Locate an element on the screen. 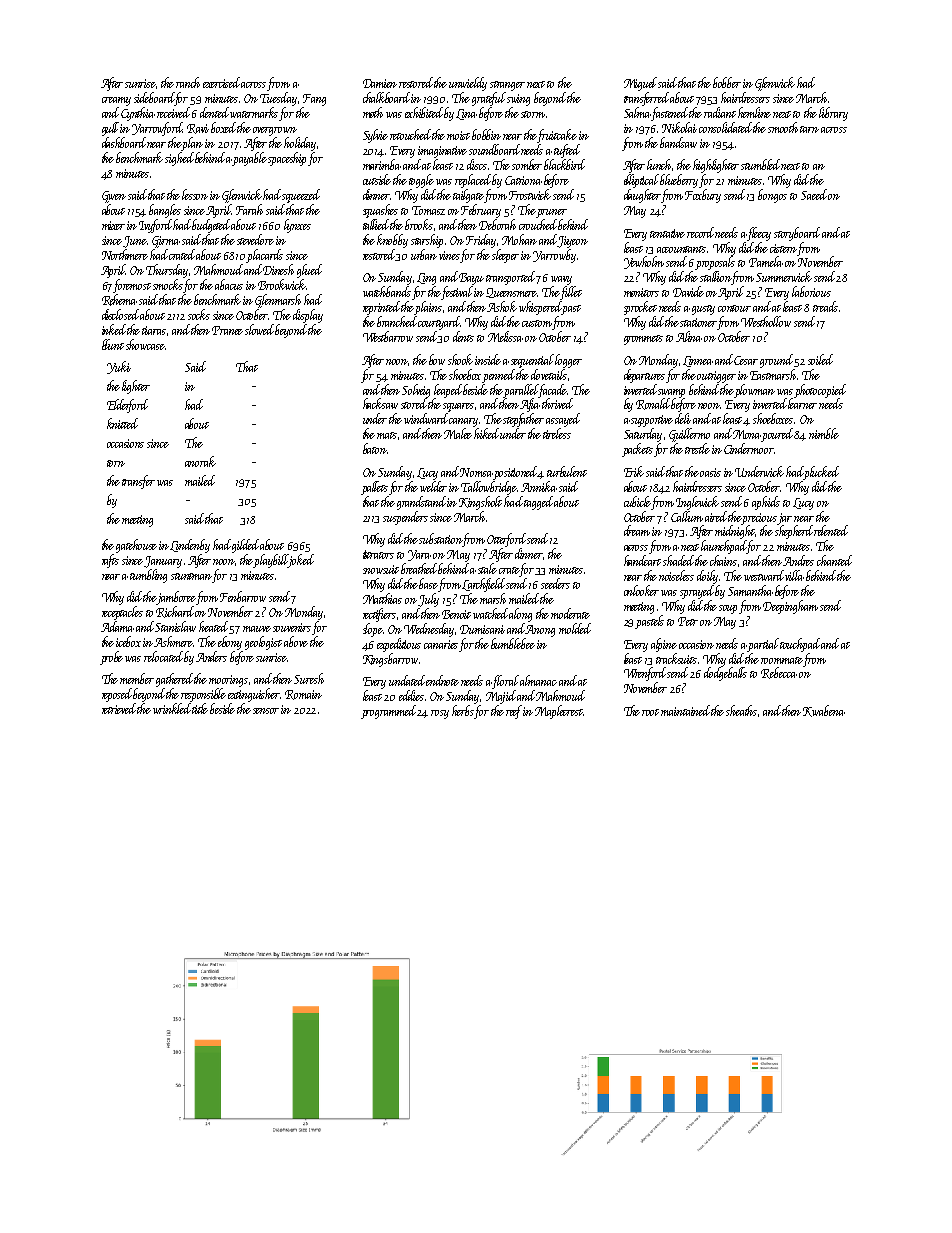 This screenshot has width=952, height=1233. anorak is located at coordinates (200, 461).
